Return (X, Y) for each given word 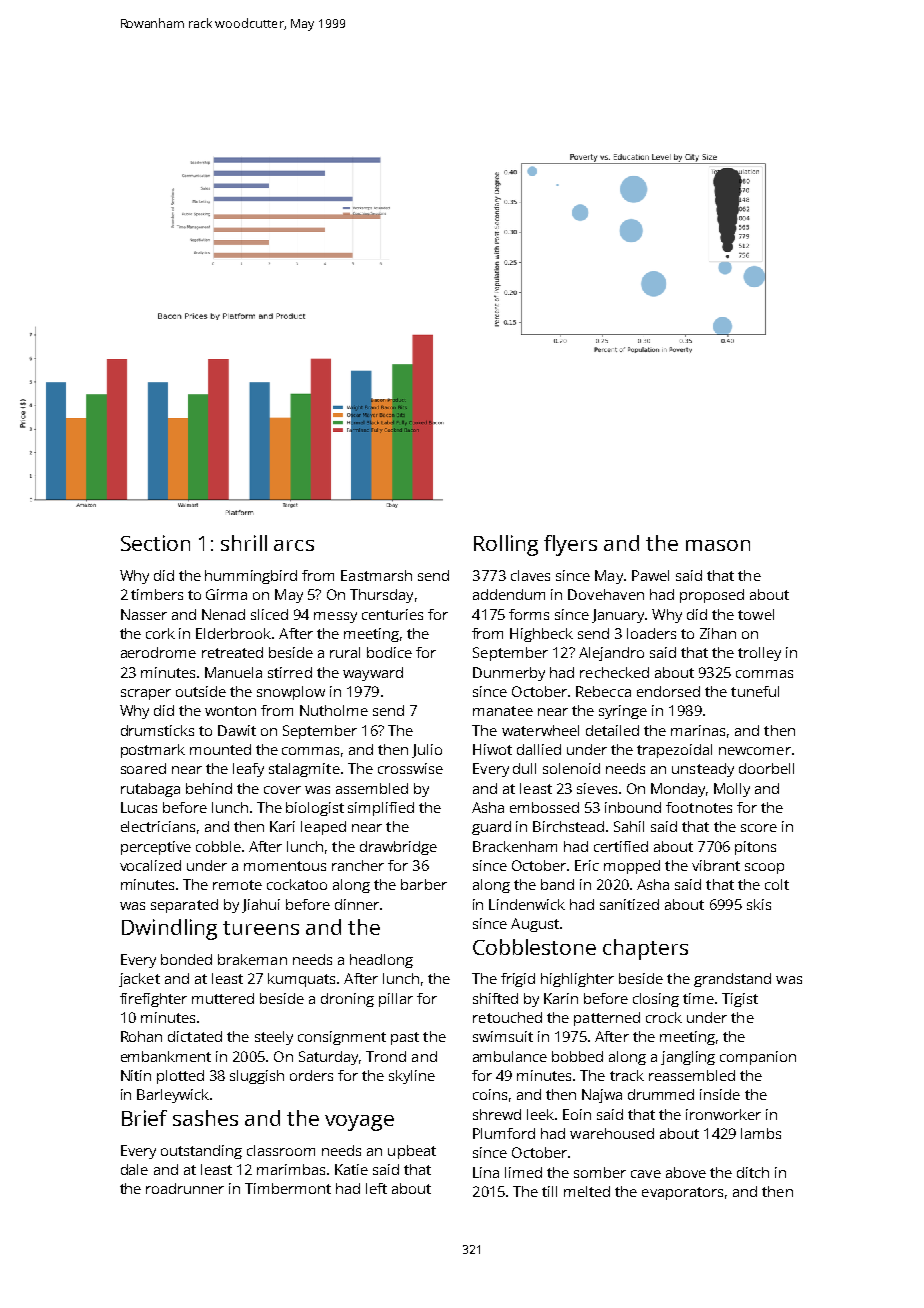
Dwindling (169, 929)
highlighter (577, 980)
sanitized (629, 904)
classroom (281, 1150)
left (376, 1188)
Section (155, 543)
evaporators (682, 1193)
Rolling (506, 545)
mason (718, 545)
